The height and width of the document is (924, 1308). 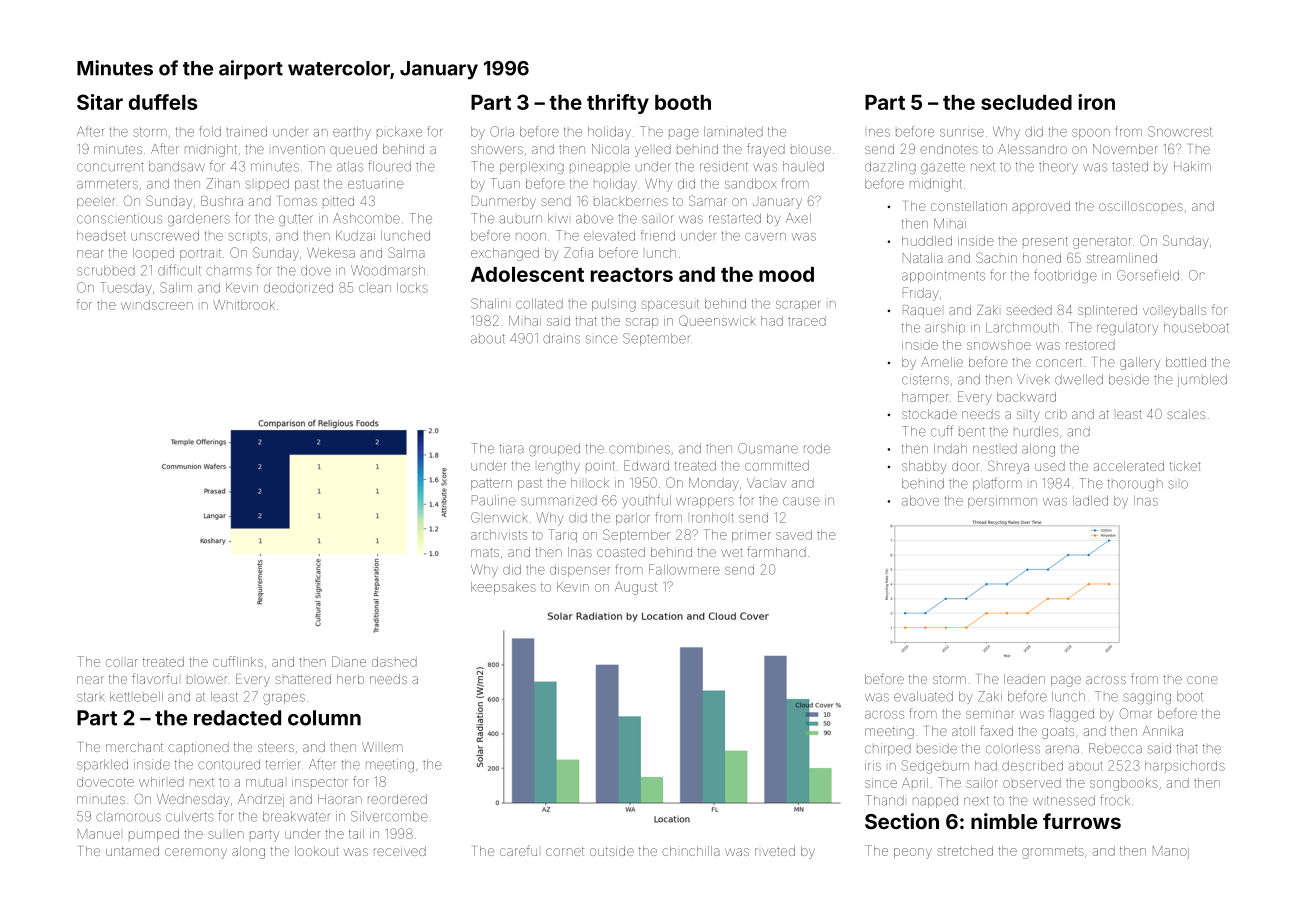 What do you see at coordinates (1041, 207) in the document?
I see `approved` at bounding box center [1041, 207].
